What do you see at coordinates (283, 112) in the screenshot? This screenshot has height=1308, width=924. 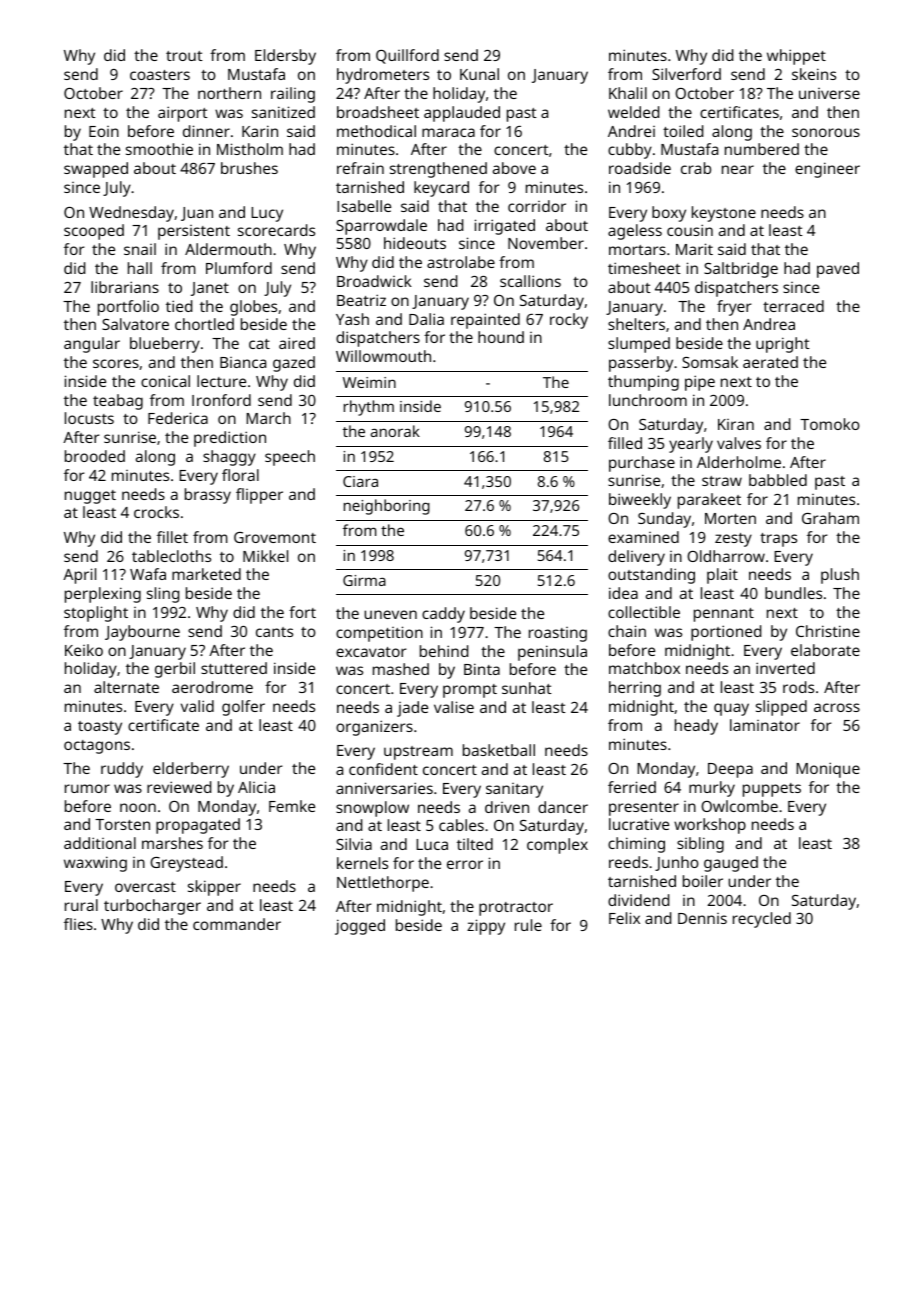 I see `sanitized` at bounding box center [283, 112].
